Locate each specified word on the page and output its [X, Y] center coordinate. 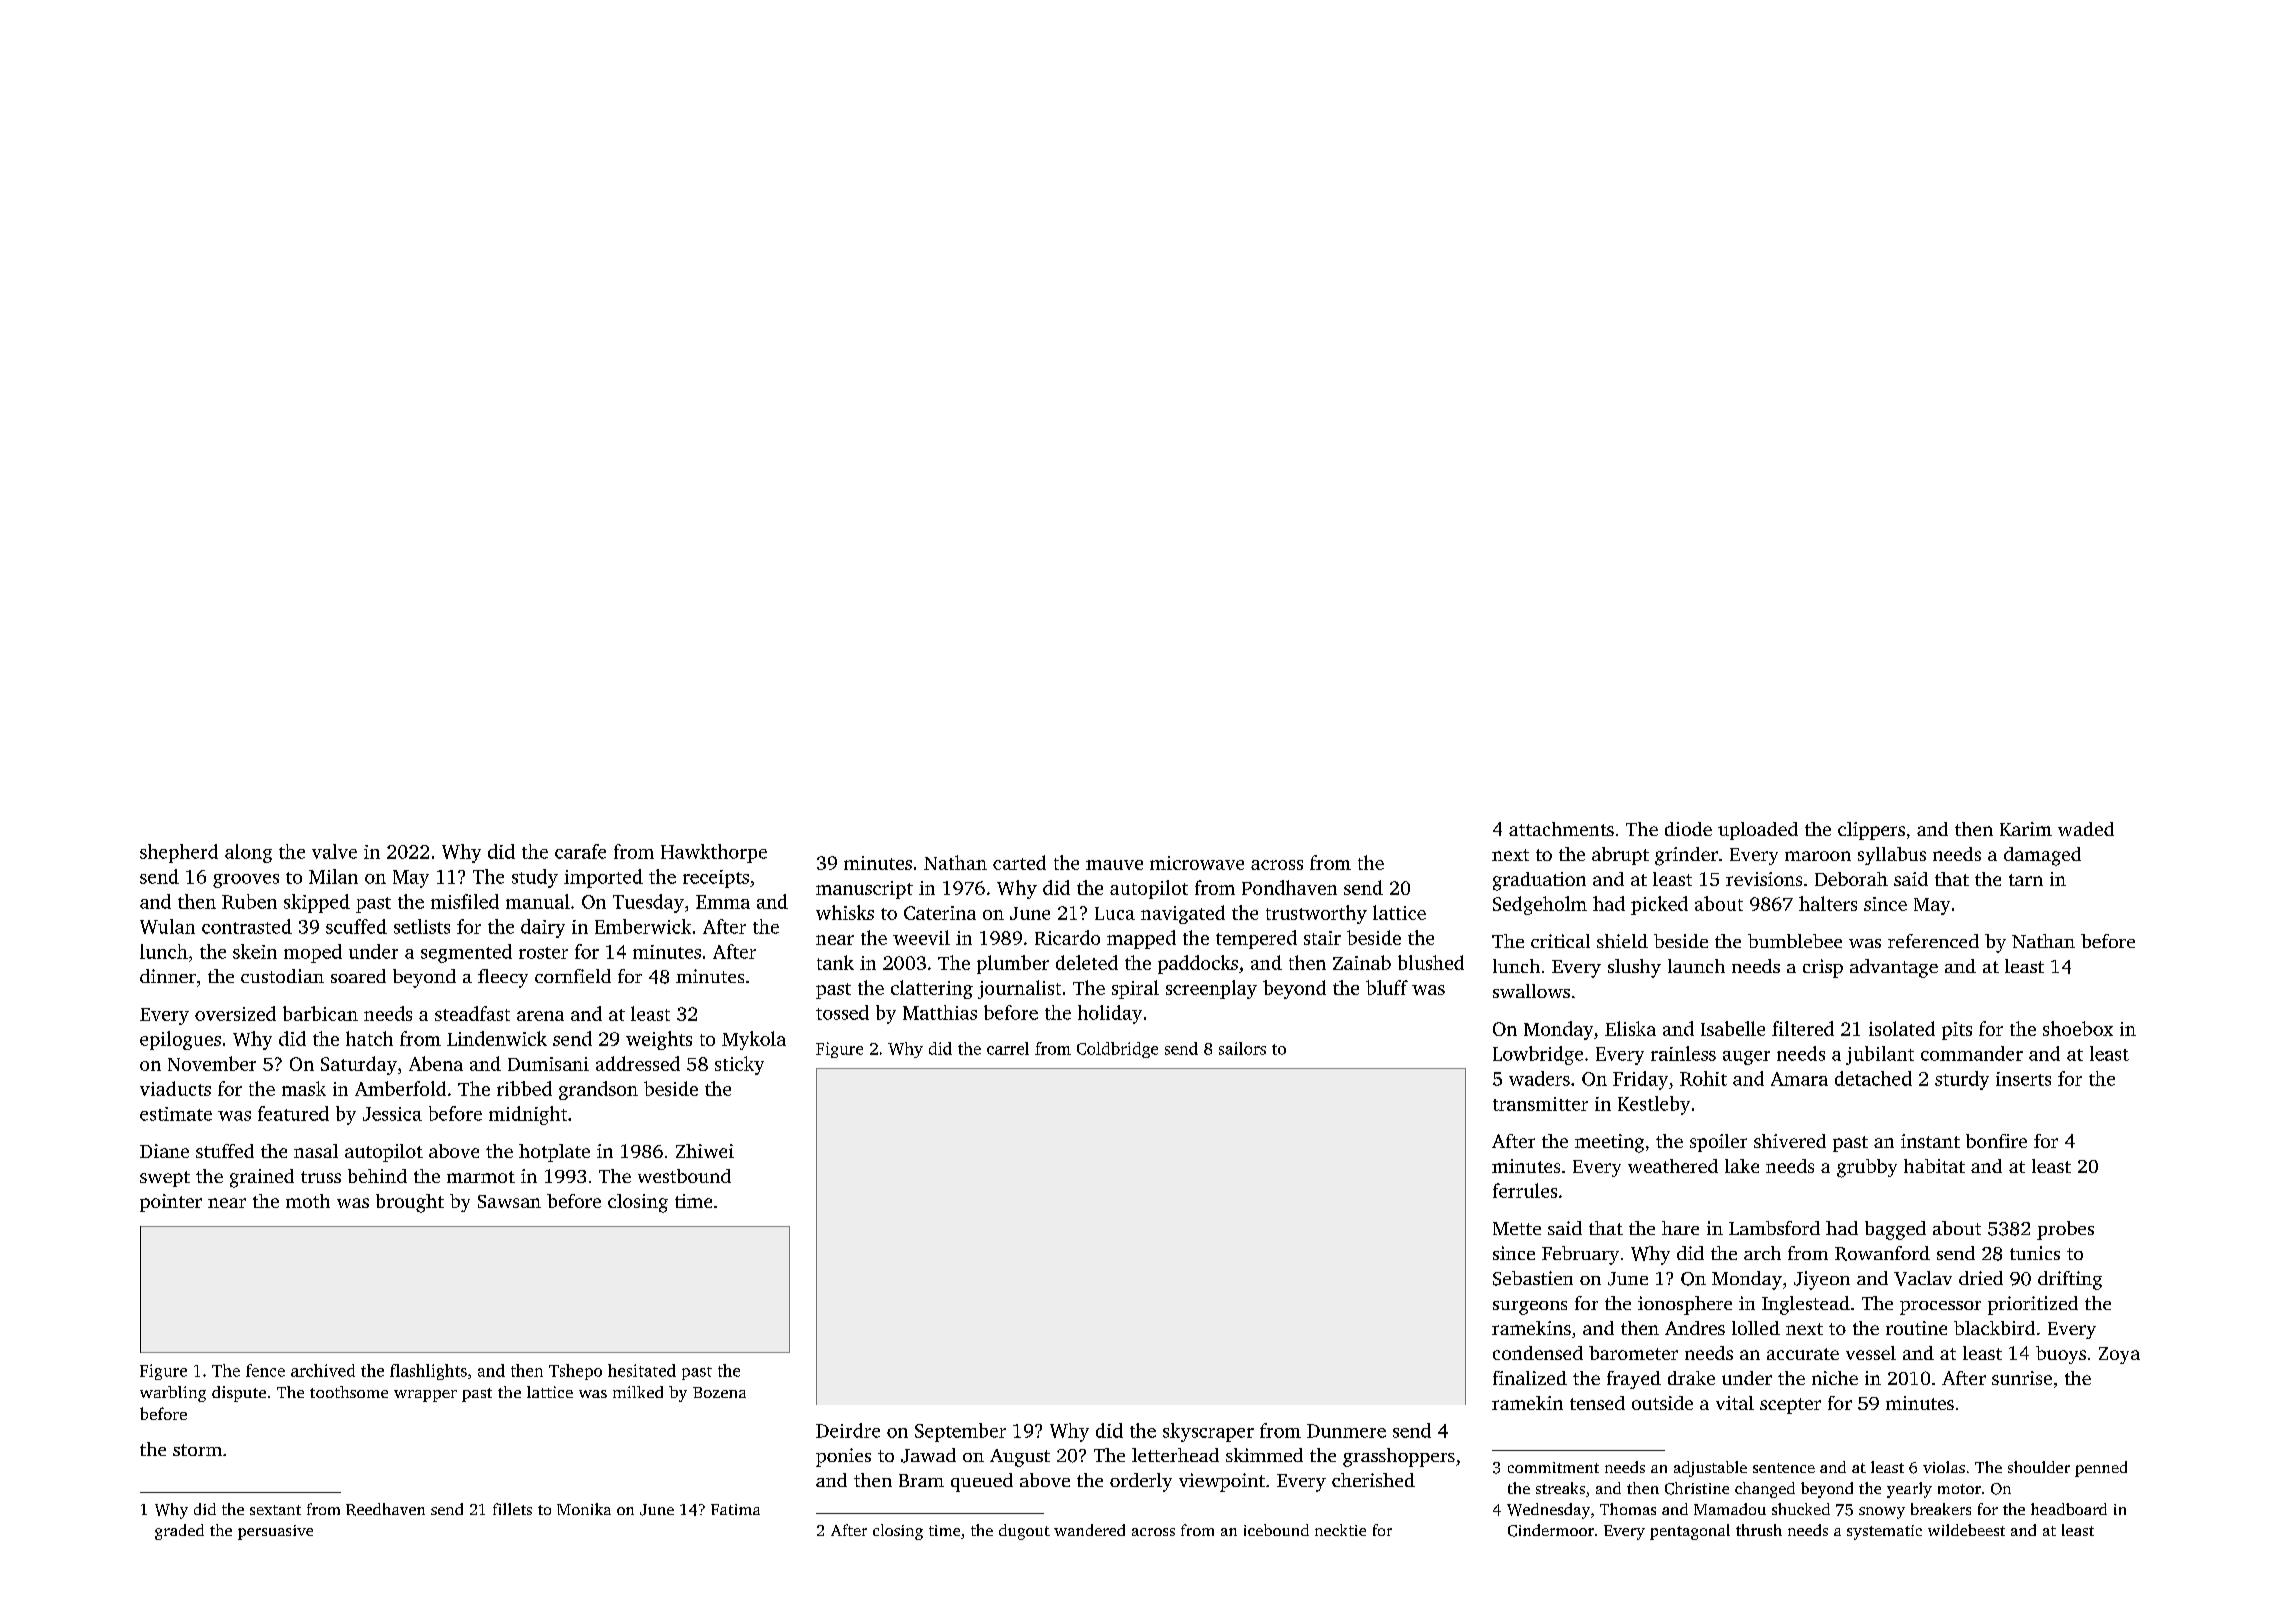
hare [1680, 1228]
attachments [1561, 829]
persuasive [275, 1532]
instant [1930, 1141]
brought [410, 1203]
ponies [843, 1457]
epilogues [180, 1040]
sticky [739, 1065]
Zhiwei [705, 1151]
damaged [2042, 856]
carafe [580, 851]
